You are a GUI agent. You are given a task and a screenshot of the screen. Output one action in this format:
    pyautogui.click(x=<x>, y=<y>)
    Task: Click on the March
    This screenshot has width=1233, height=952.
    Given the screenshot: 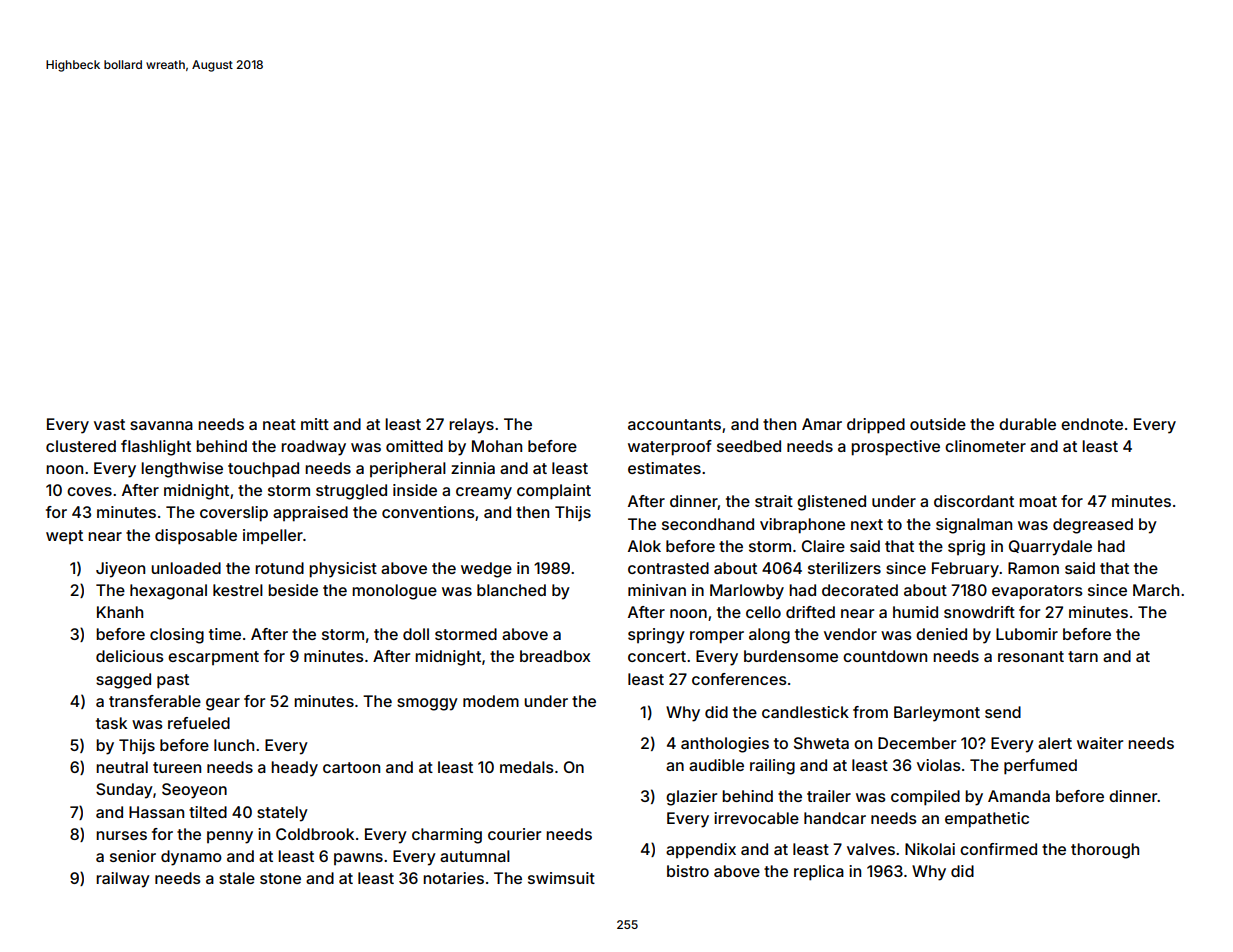 What is the action you would take?
    pyautogui.click(x=1156, y=590)
